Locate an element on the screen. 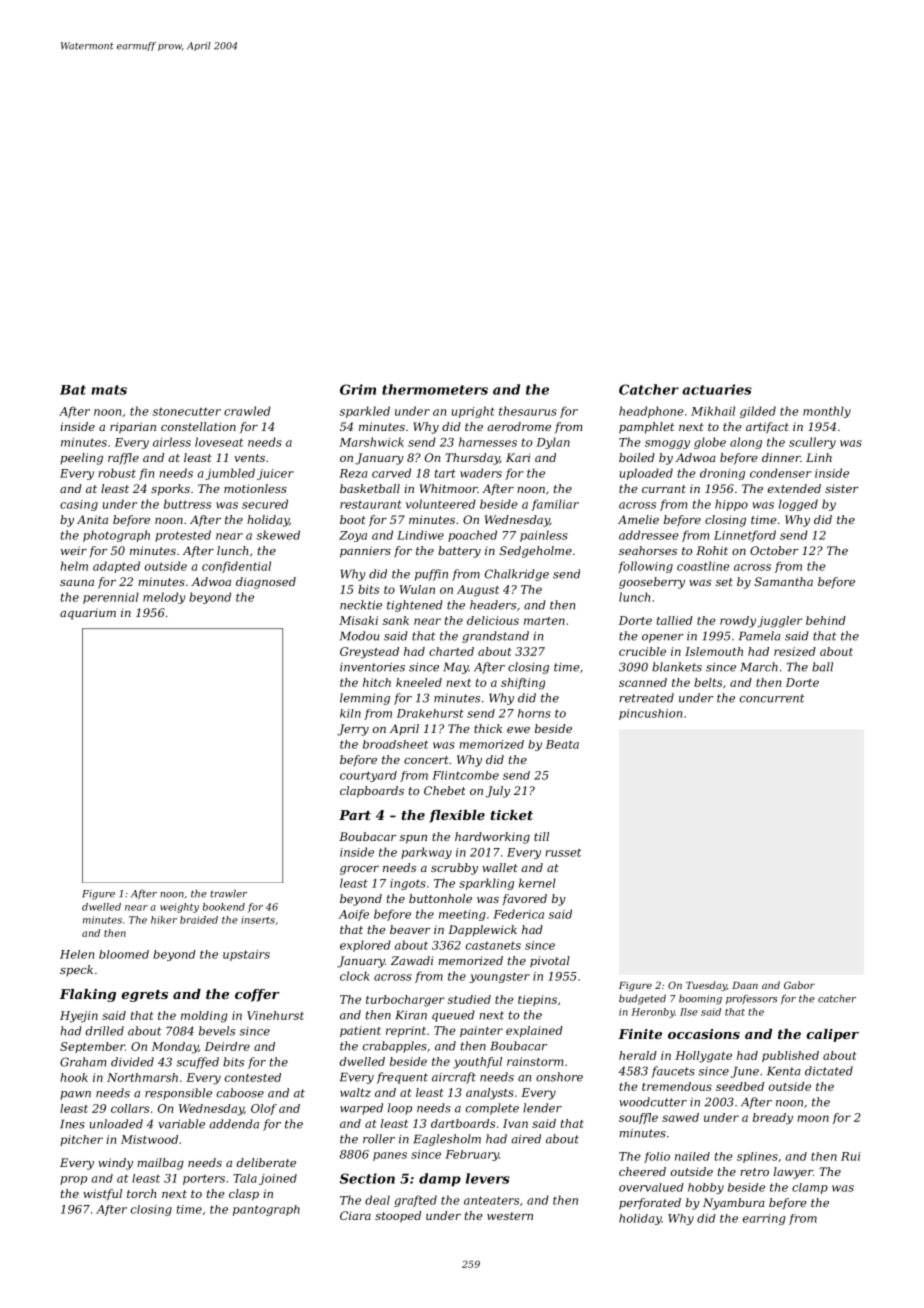 The image size is (924, 1308). caliper is located at coordinates (832, 1035).
